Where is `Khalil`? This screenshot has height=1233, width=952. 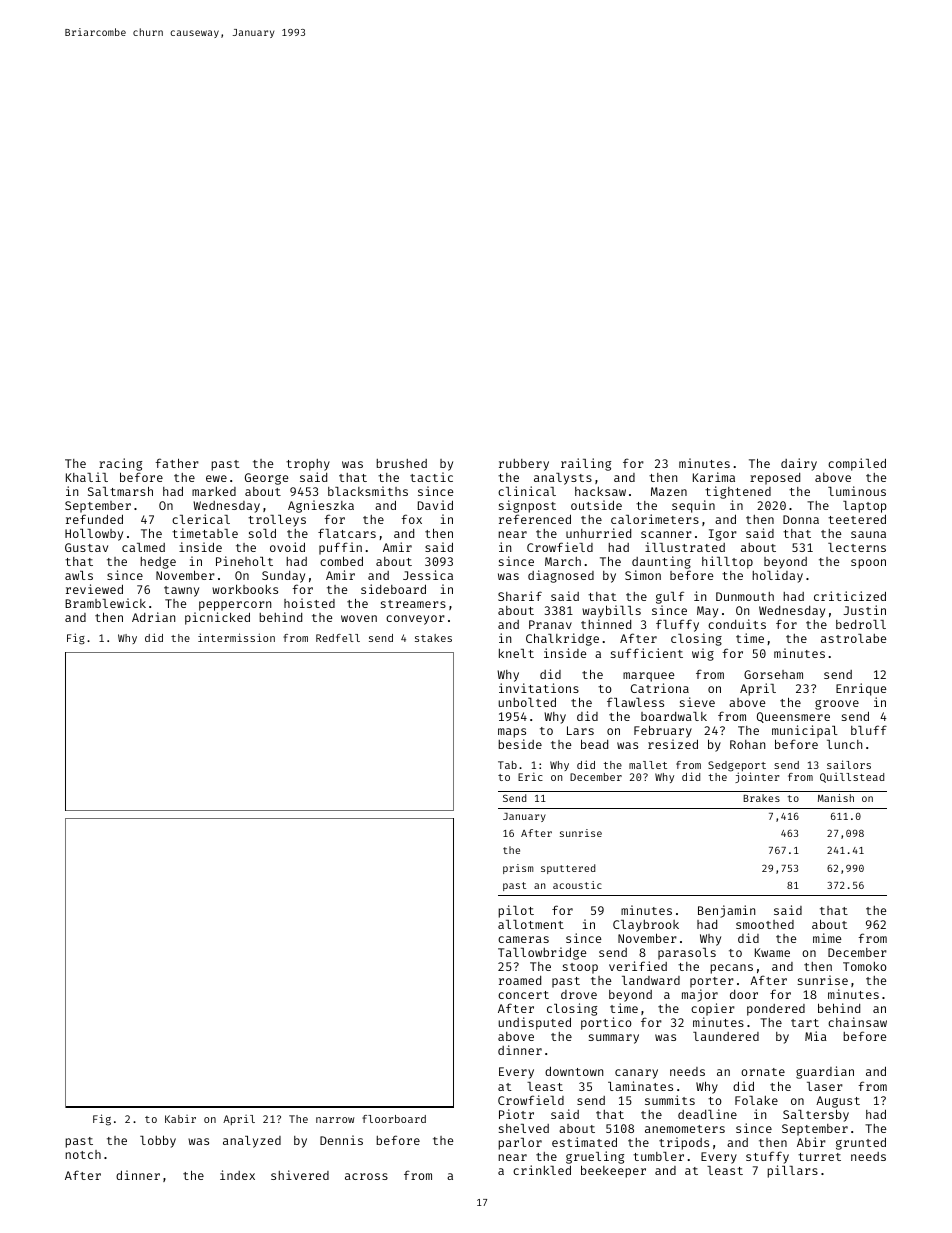
Khalil is located at coordinates (87, 477).
